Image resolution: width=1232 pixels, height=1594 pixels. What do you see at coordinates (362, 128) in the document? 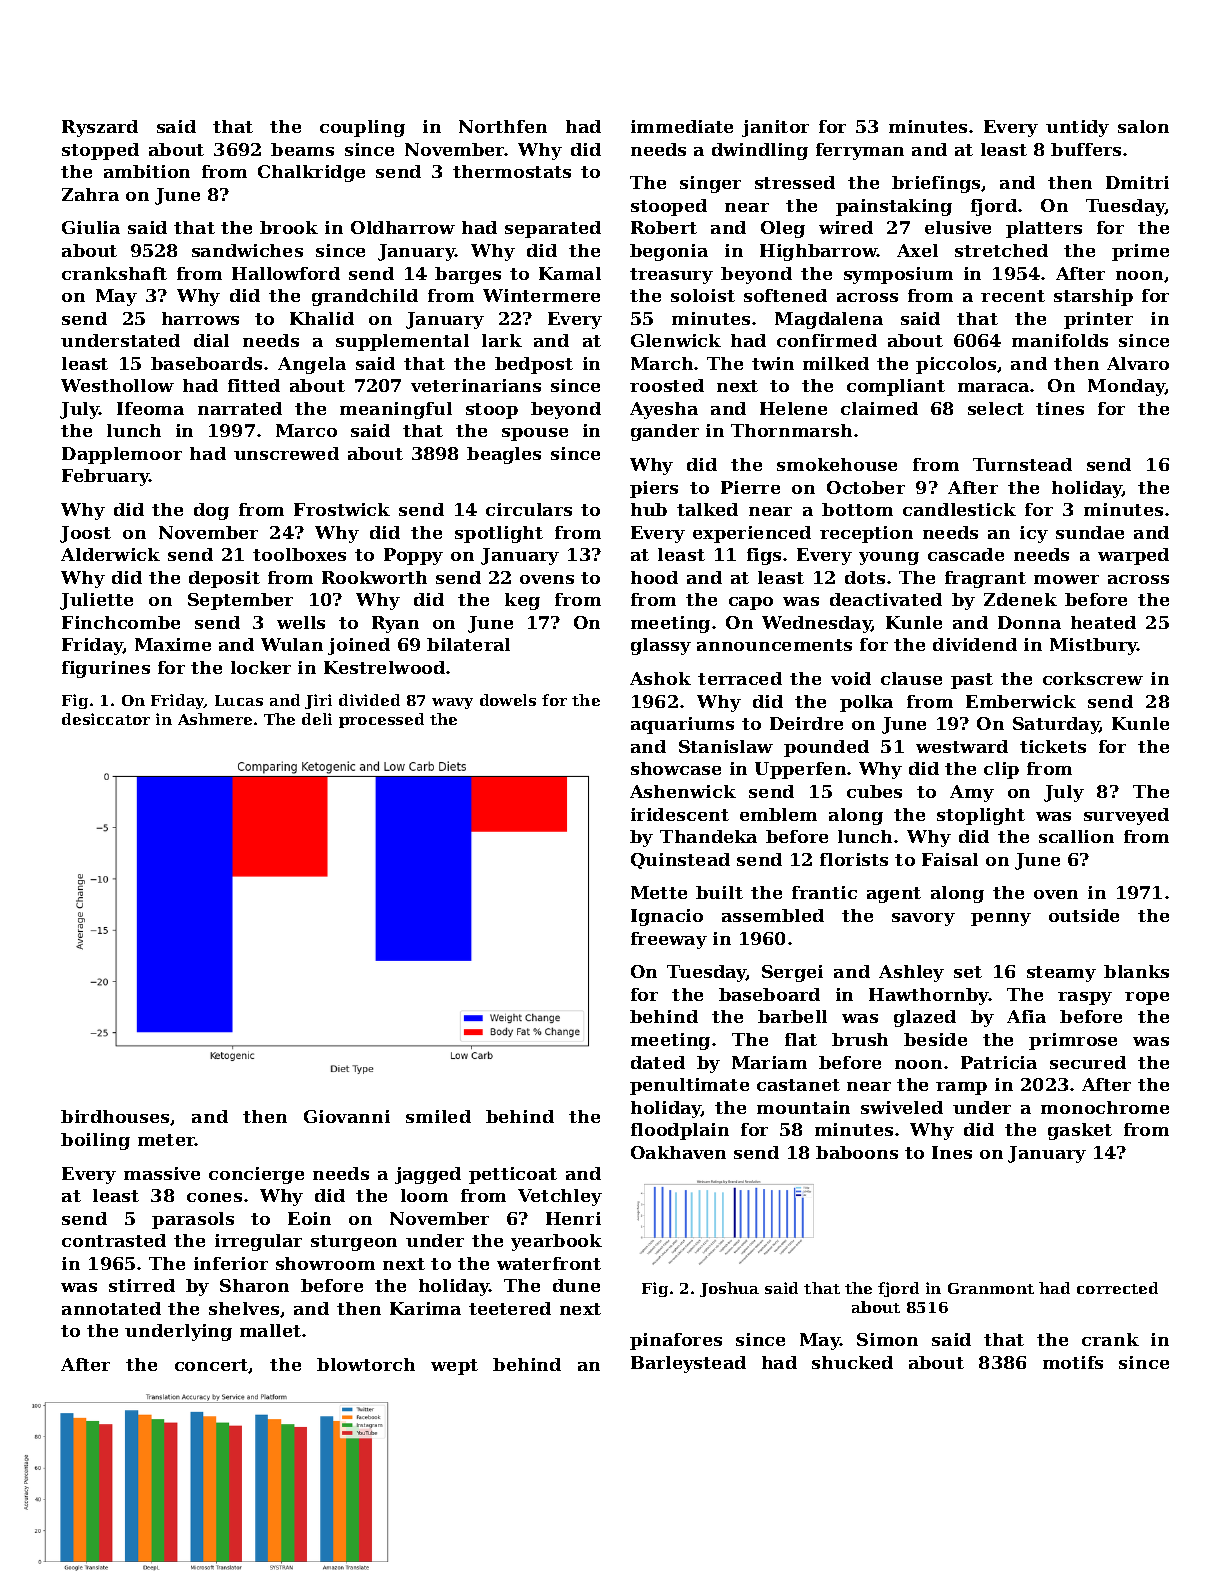
I see `coupling` at bounding box center [362, 128].
